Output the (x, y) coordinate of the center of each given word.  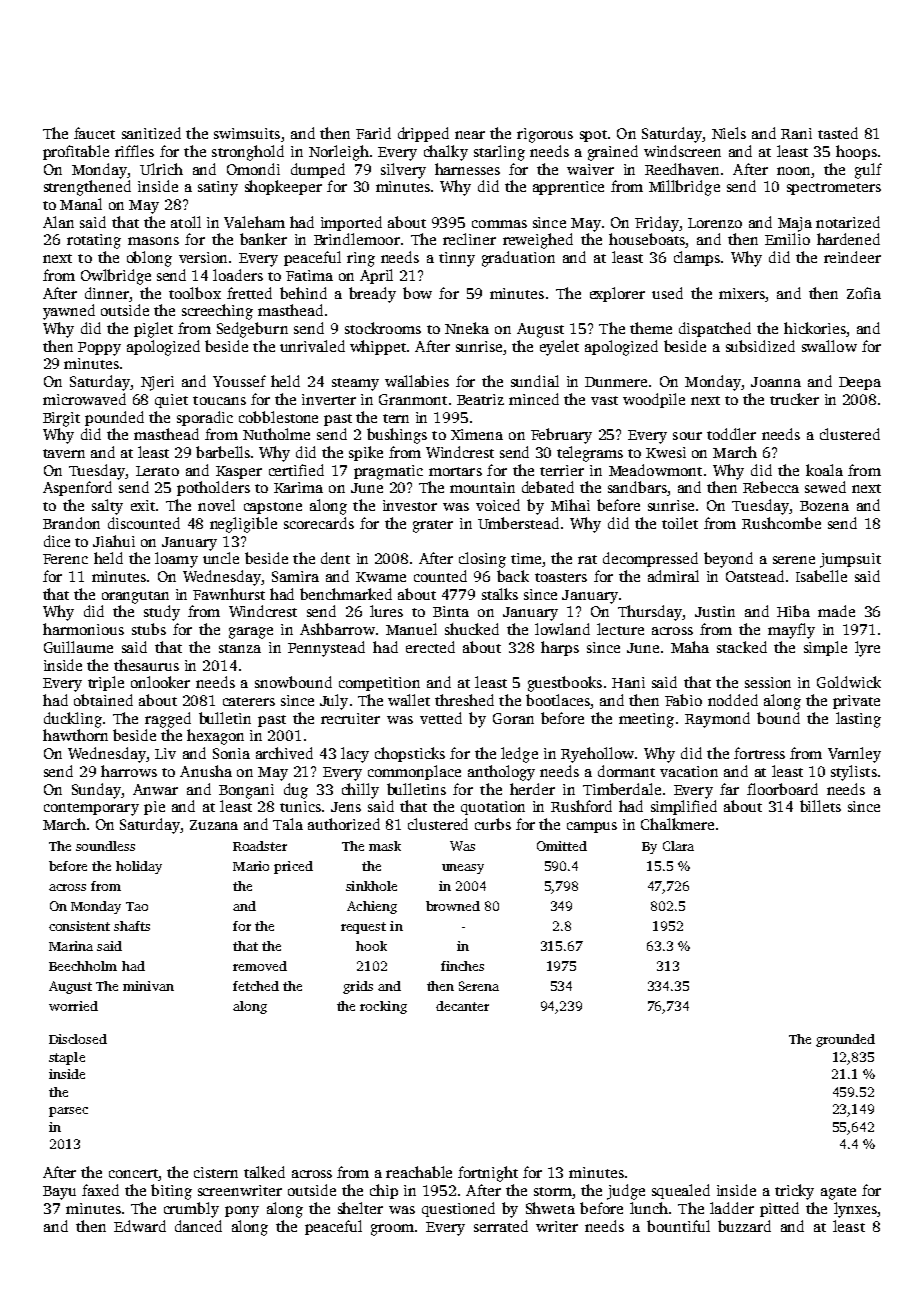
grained (613, 153)
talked (264, 1172)
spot (593, 136)
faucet (94, 133)
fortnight (488, 1174)
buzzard (744, 1226)
